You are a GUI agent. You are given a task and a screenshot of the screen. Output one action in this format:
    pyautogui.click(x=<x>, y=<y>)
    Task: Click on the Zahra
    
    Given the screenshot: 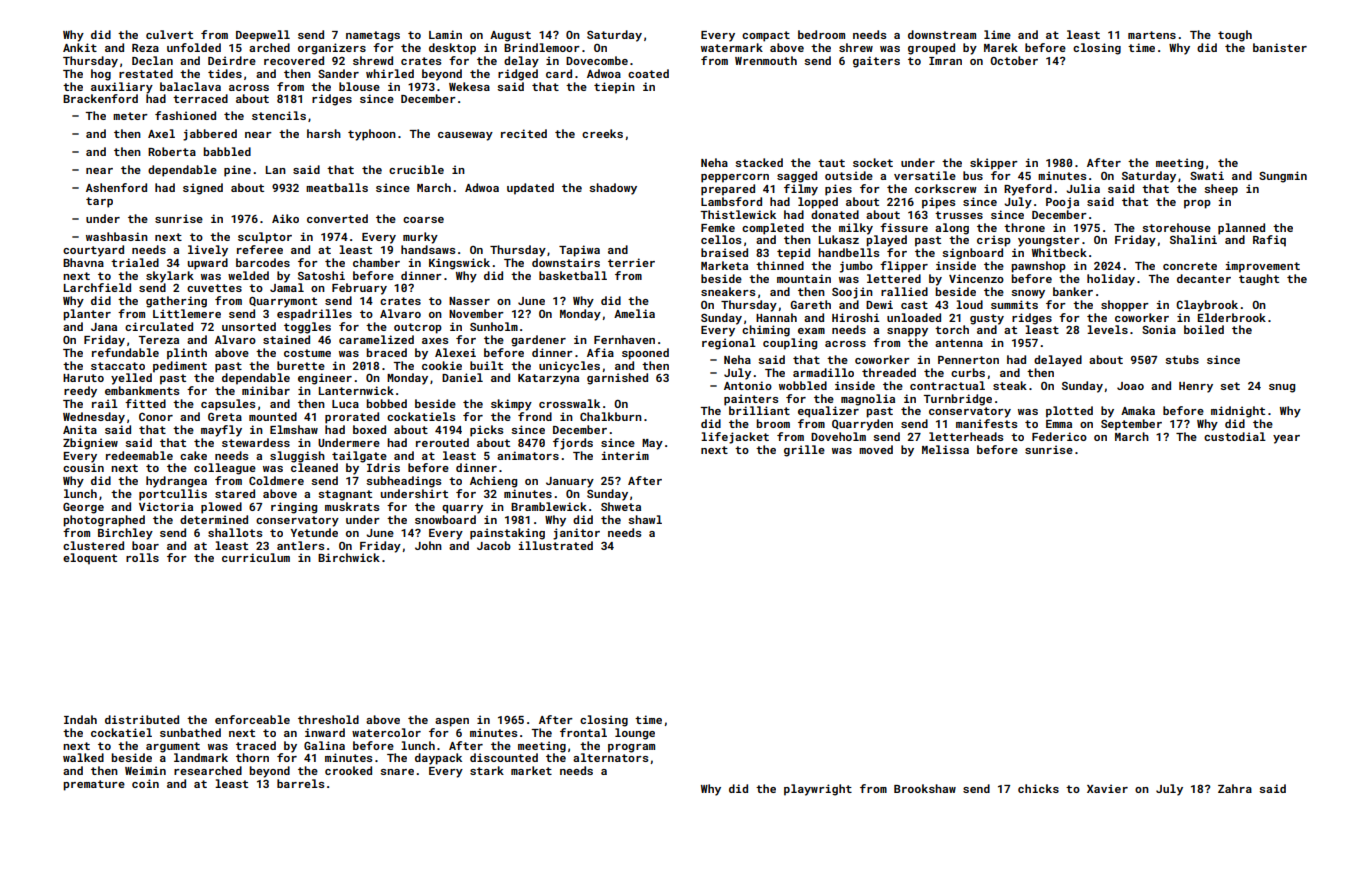 What is the action you would take?
    pyautogui.click(x=1235, y=788)
